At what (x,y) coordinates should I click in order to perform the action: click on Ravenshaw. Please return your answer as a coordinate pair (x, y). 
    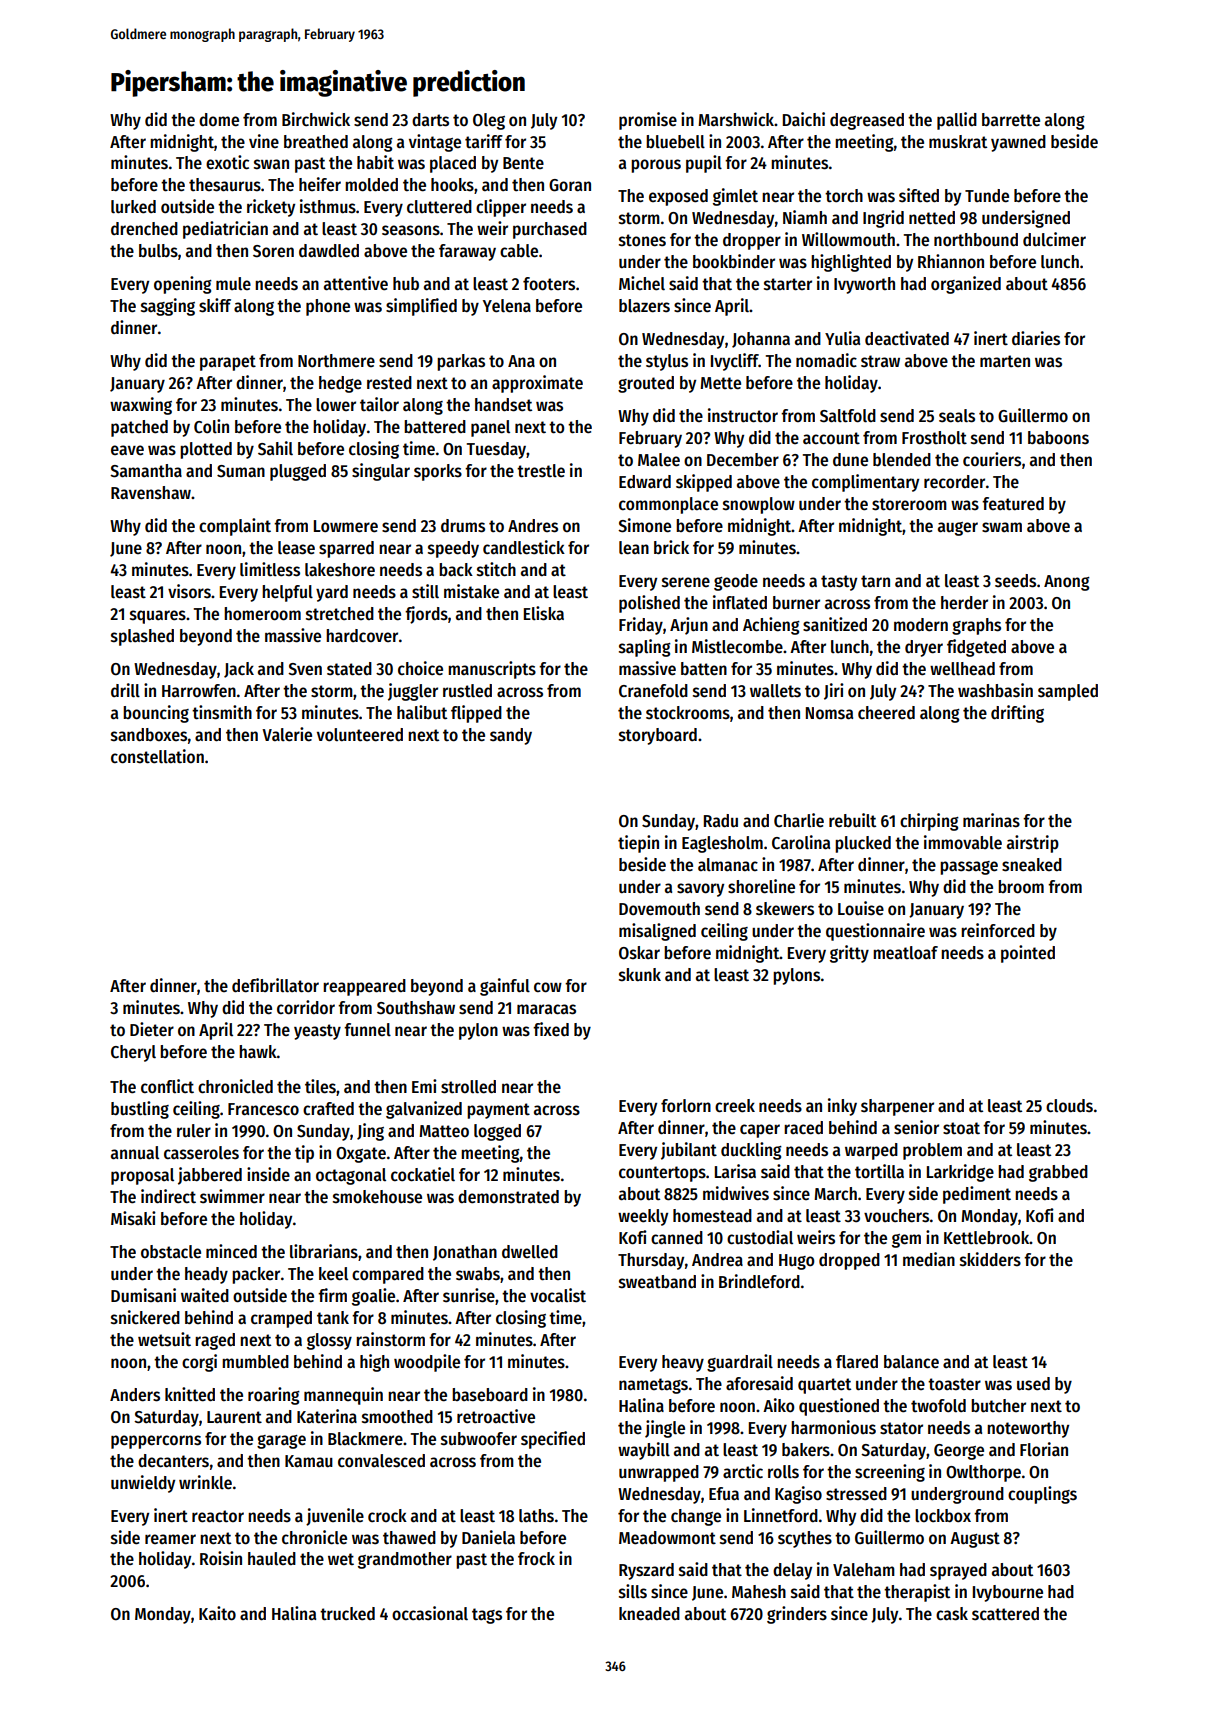
    Looking at the image, I should click on (151, 493).
